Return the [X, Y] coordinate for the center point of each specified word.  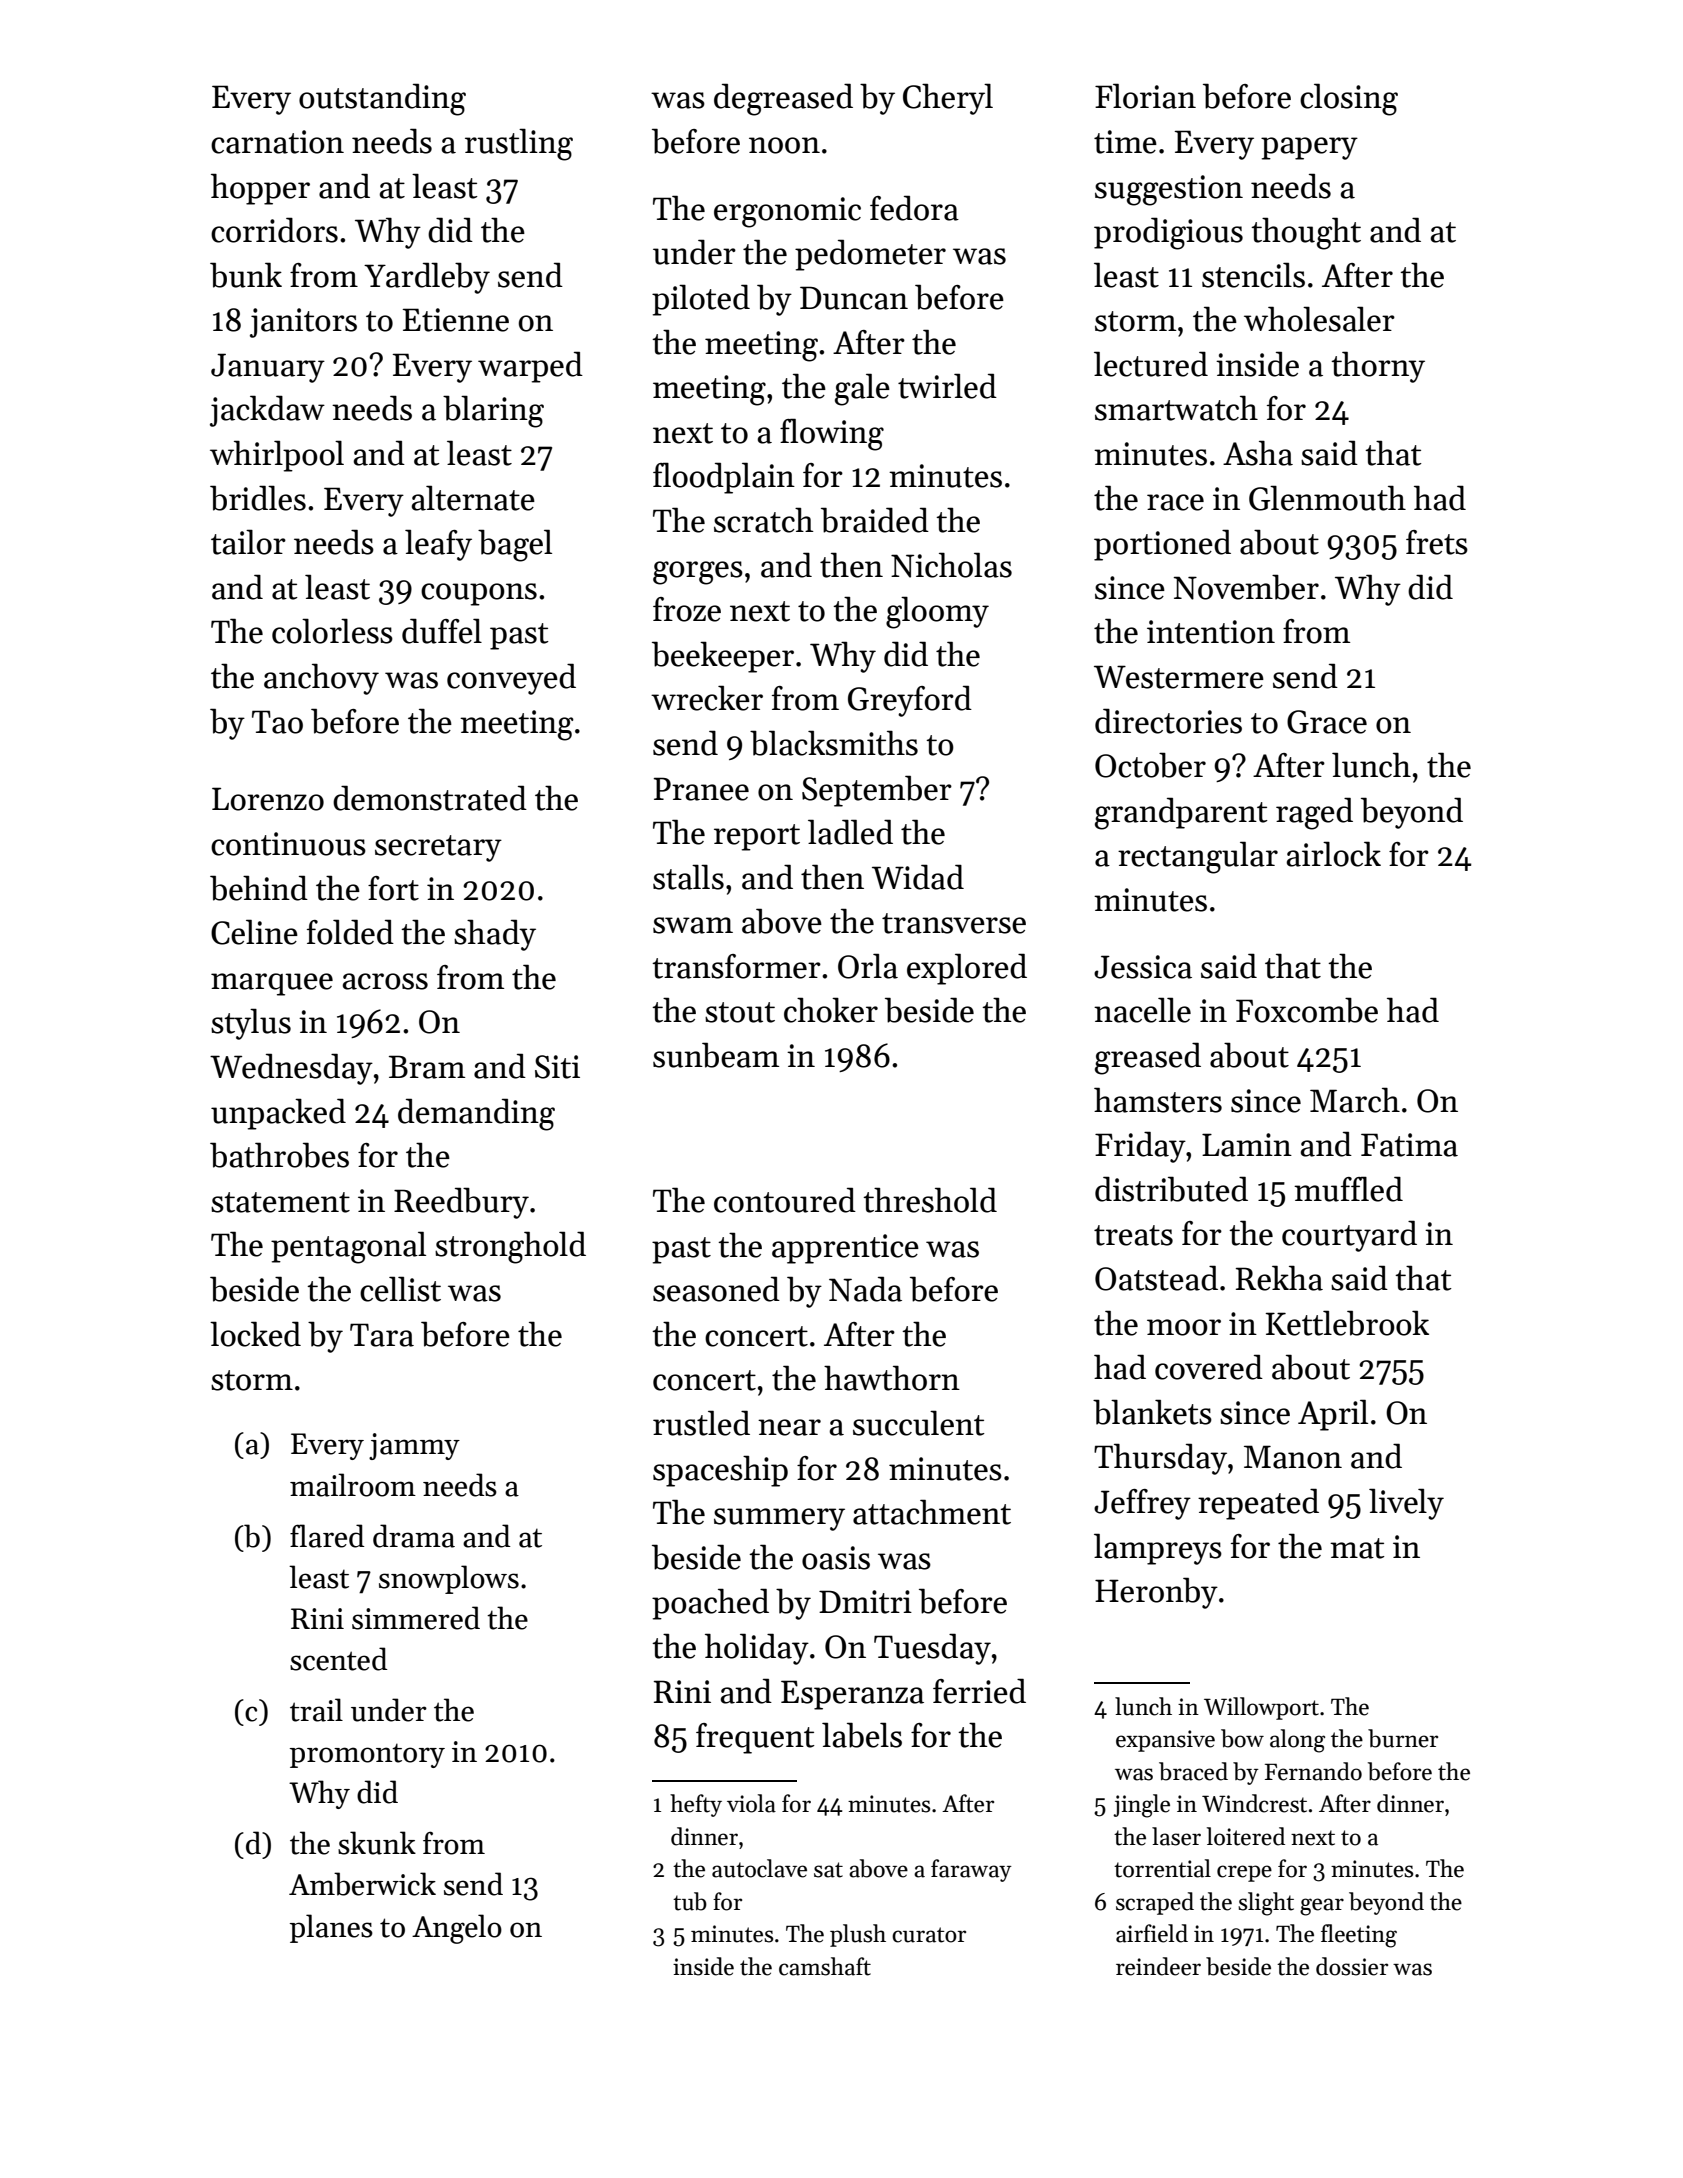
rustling [519, 144]
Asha [1258, 453]
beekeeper [723, 657]
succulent [919, 1423]
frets [1437, 542]
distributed [1171, 1189]
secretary [438, 848]
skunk [377, 1843]
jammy [414, 1446]
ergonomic [787, 212]
